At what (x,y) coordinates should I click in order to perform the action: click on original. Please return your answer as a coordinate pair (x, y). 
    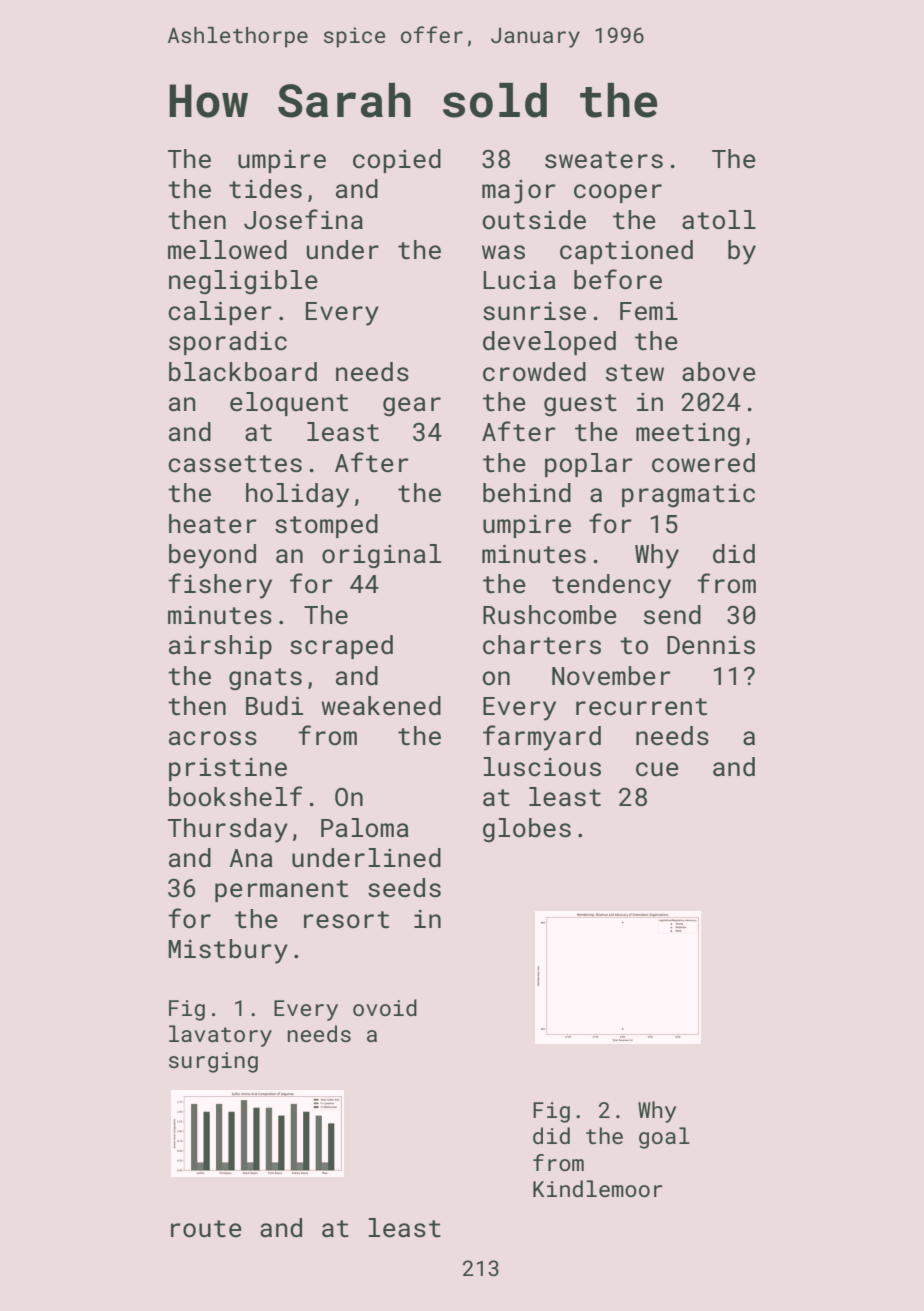
    Looking at the image, I should click on (381, 556).
